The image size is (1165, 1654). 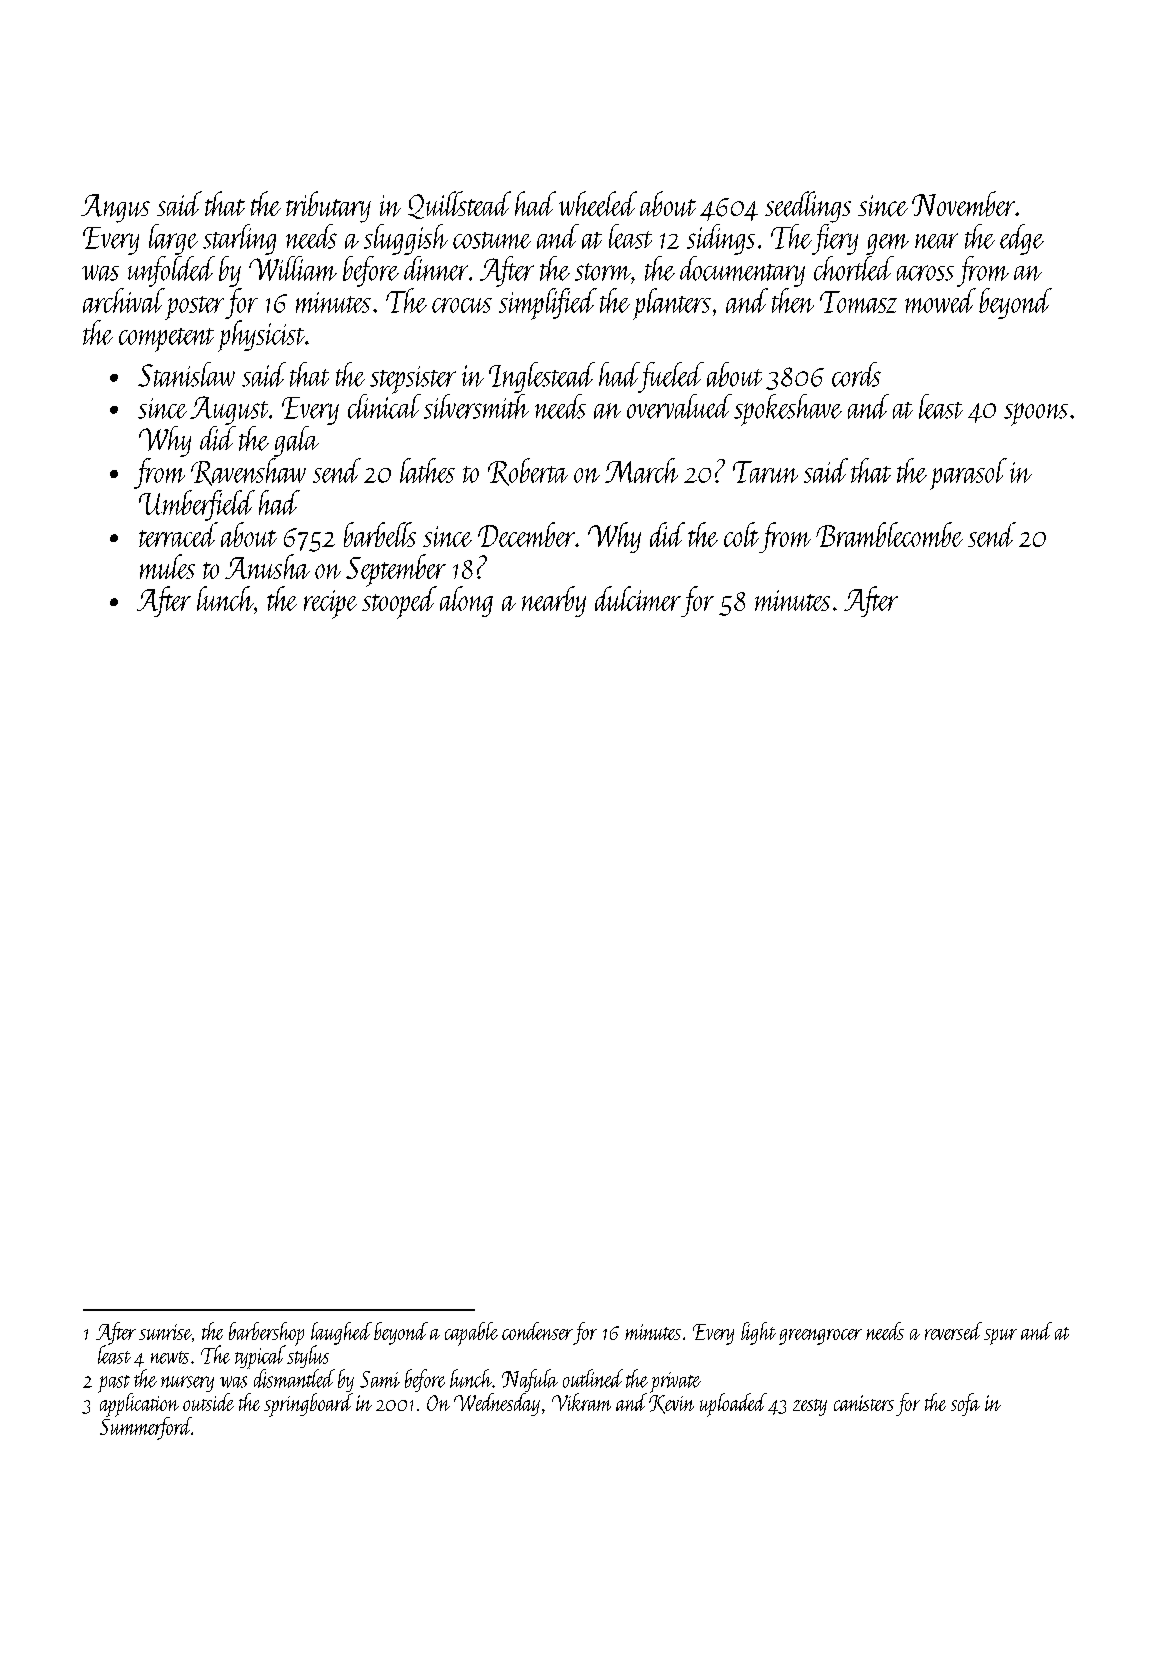 What do you see at coordinates (598, 204) in the image?
I see `wheeled` at bounding box center [598, 204].
